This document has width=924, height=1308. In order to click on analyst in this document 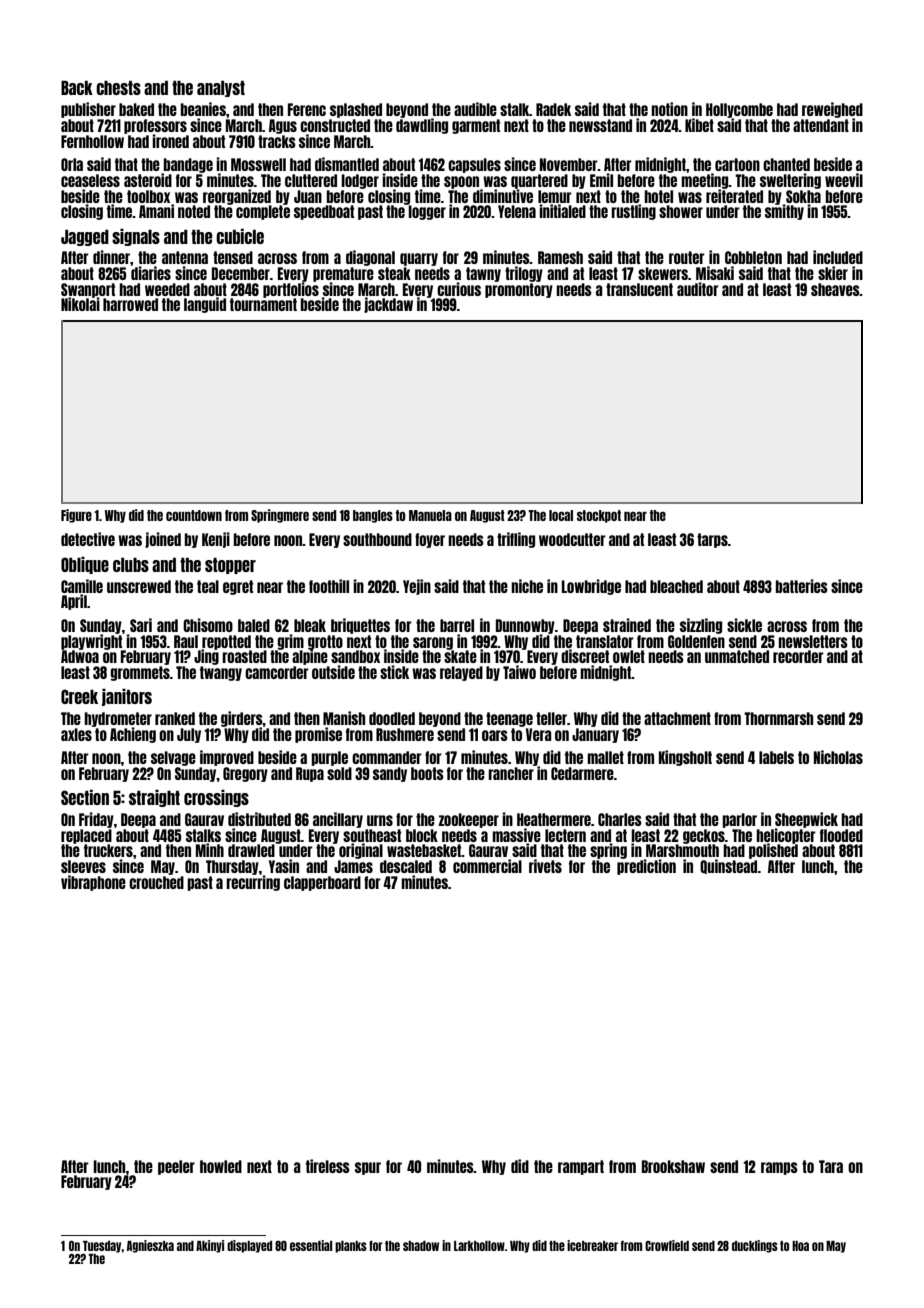, I will do `click(221, 89)`.
